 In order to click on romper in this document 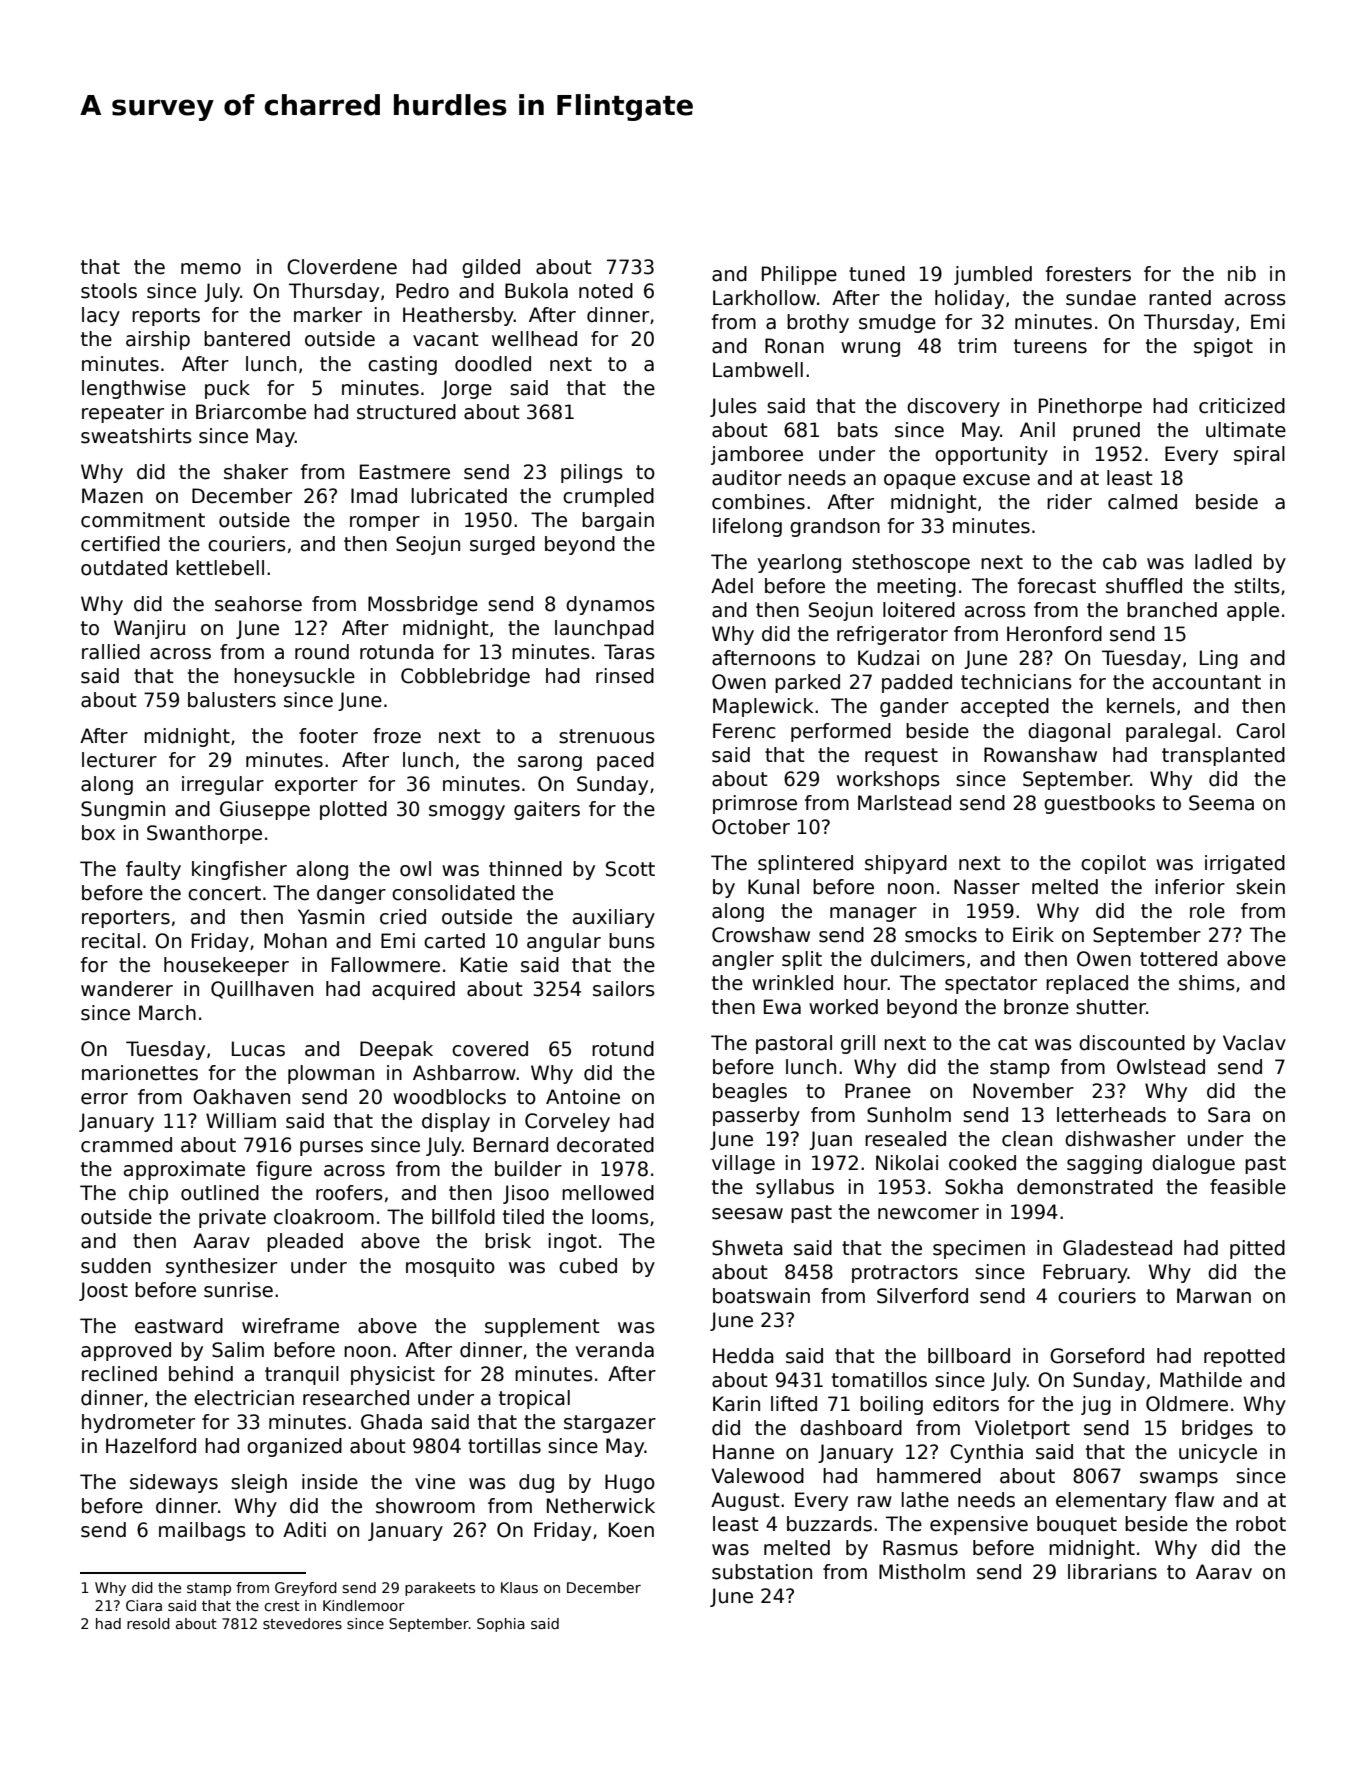, I will do `click(385, 523)`.
